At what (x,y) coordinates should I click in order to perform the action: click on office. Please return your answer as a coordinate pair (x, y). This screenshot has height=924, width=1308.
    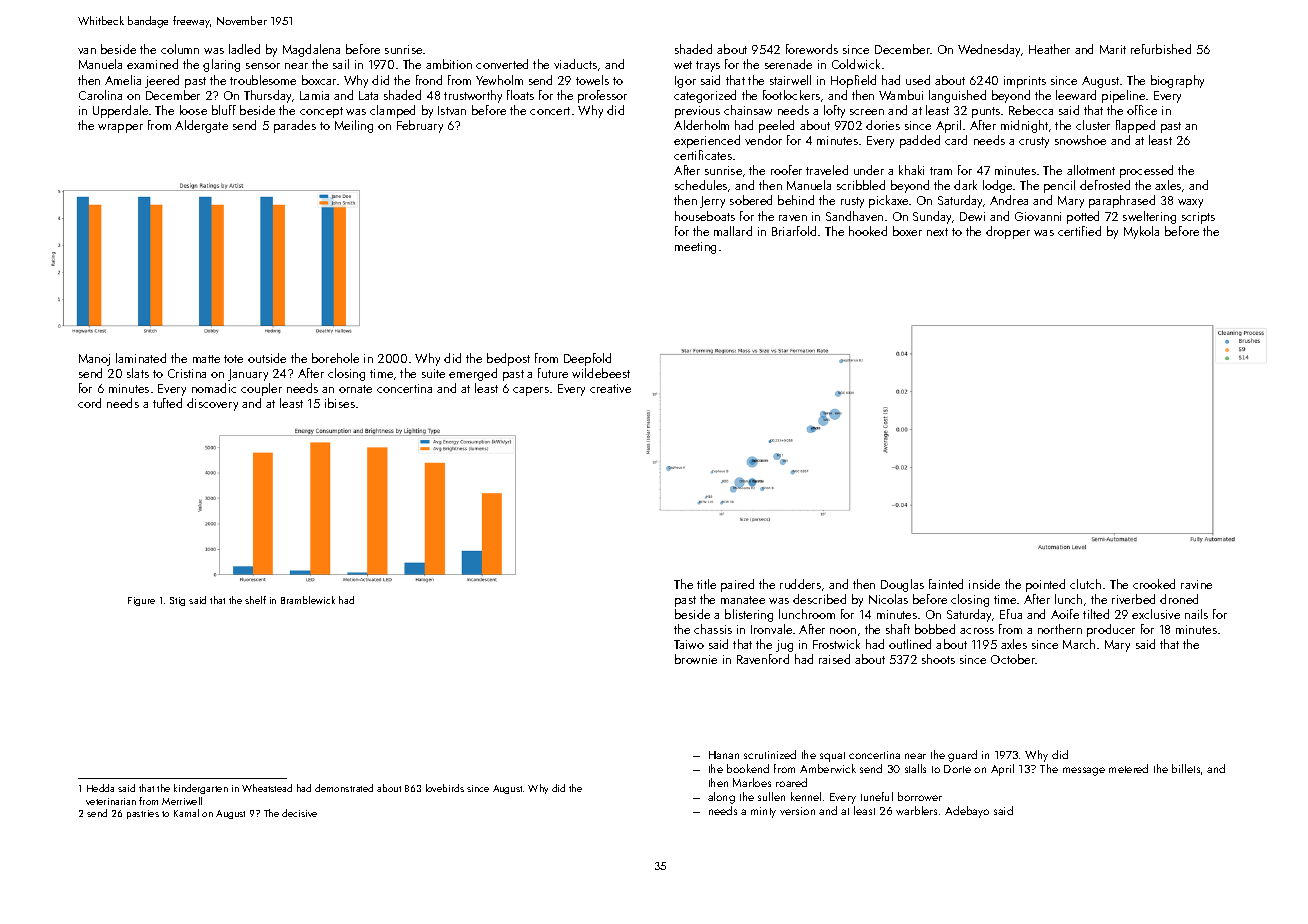
    Looking at the image, I should click on (1142, 110).
